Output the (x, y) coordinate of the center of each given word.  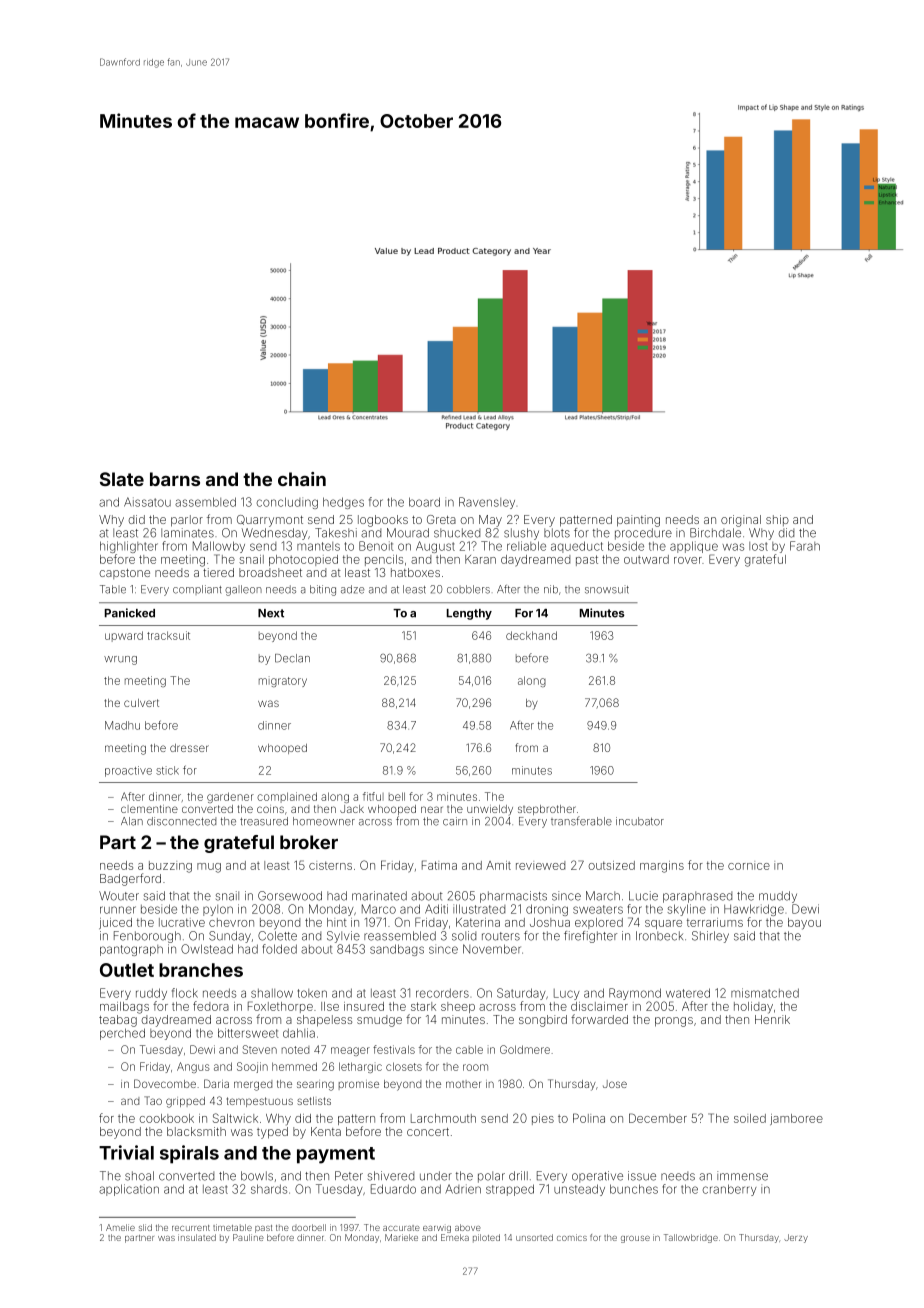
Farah (805, 546)
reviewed (540, 865)
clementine (149, 809)
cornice (749, 865)
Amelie (120, 1227)
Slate (122, 479)
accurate (401, 1228)
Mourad (408, 533)
